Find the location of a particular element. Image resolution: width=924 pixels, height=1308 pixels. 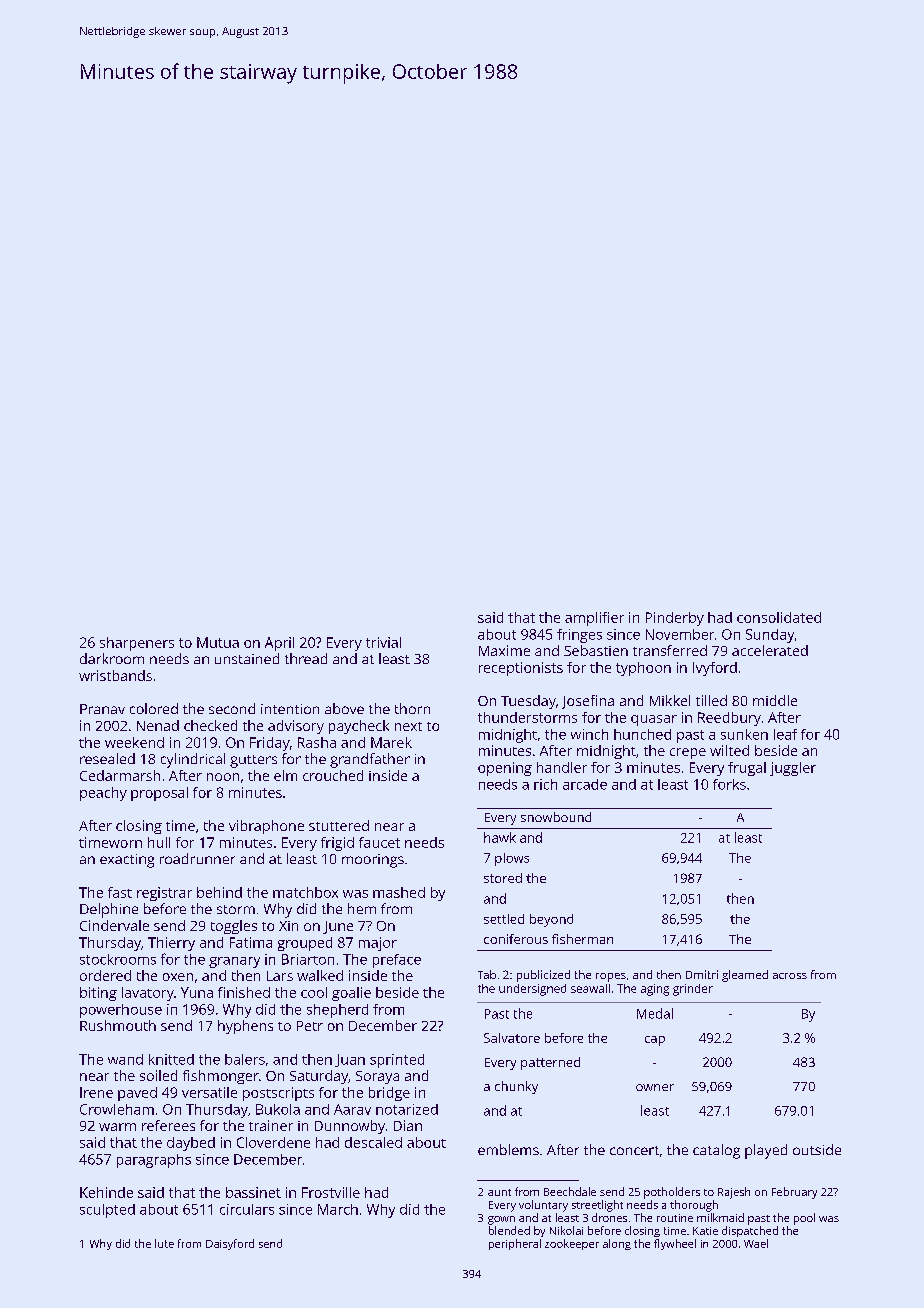

exacting is located at coordinates (127, 861).
